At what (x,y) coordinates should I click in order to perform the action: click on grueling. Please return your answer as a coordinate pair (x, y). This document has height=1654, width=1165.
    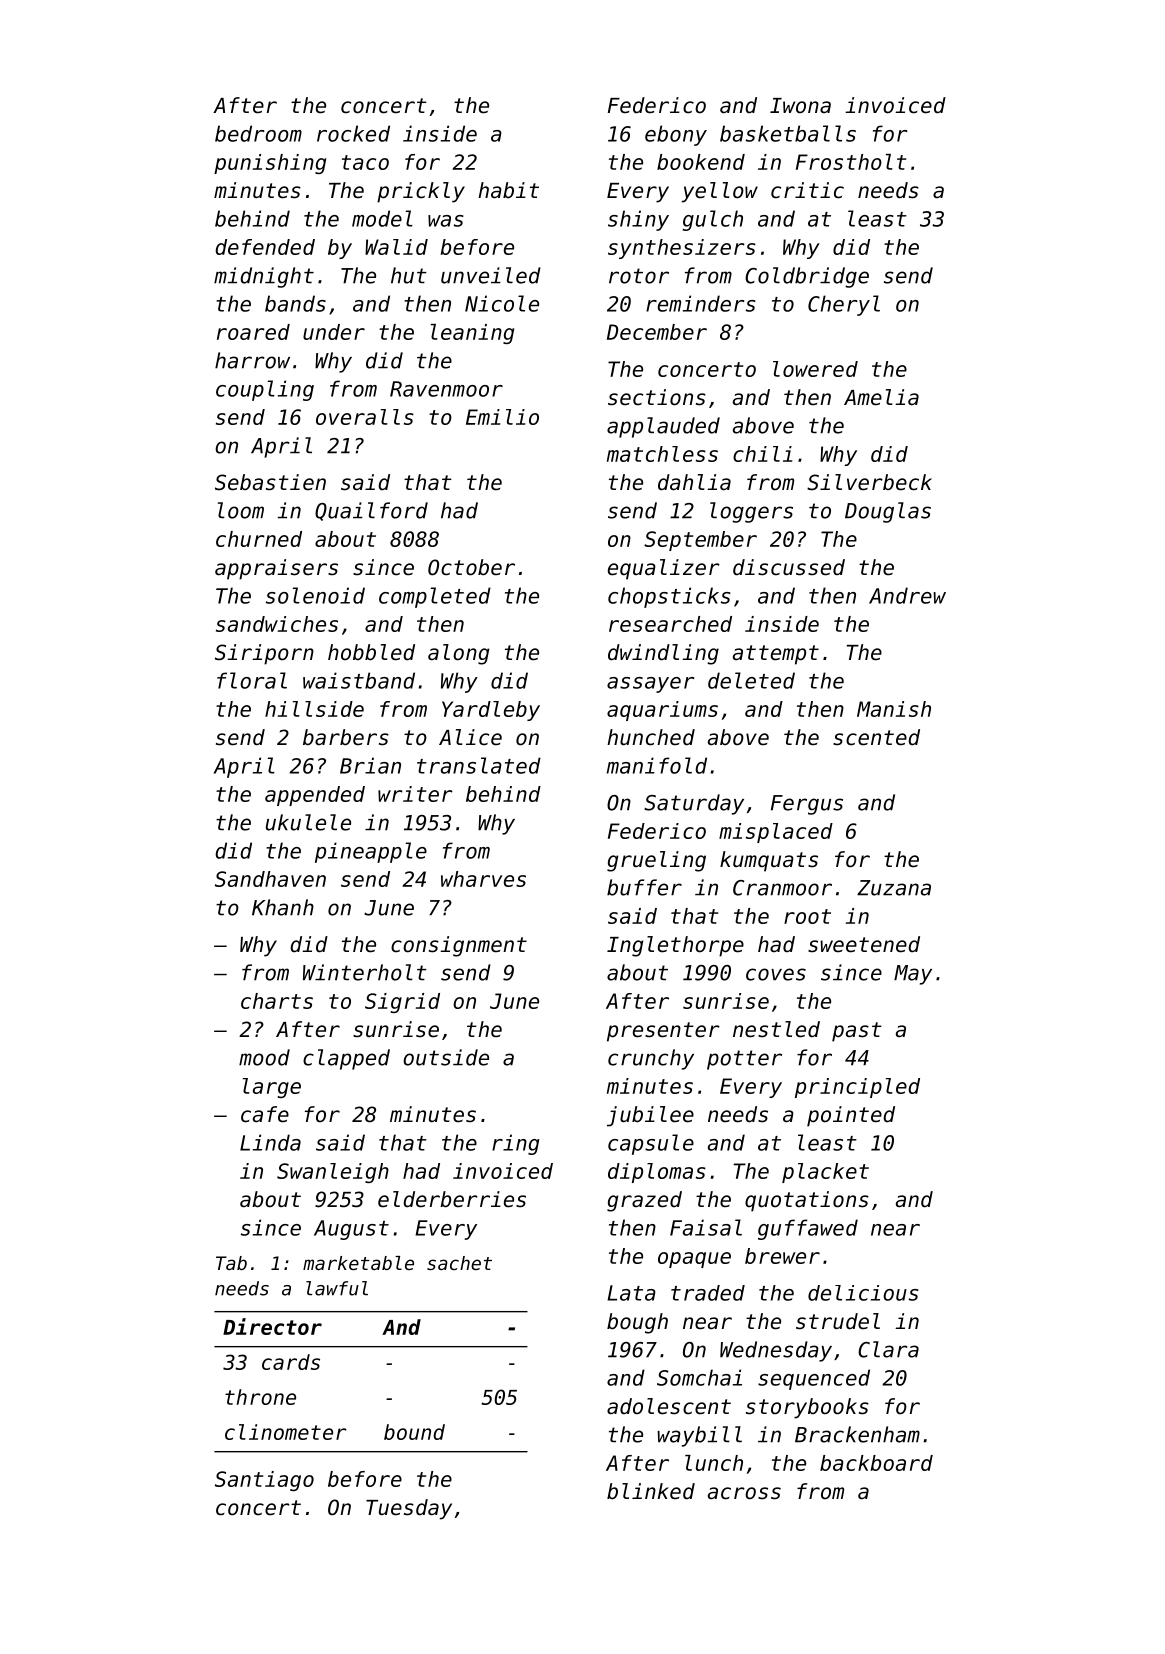
    Looking at the image, I should click on (656, 861).
